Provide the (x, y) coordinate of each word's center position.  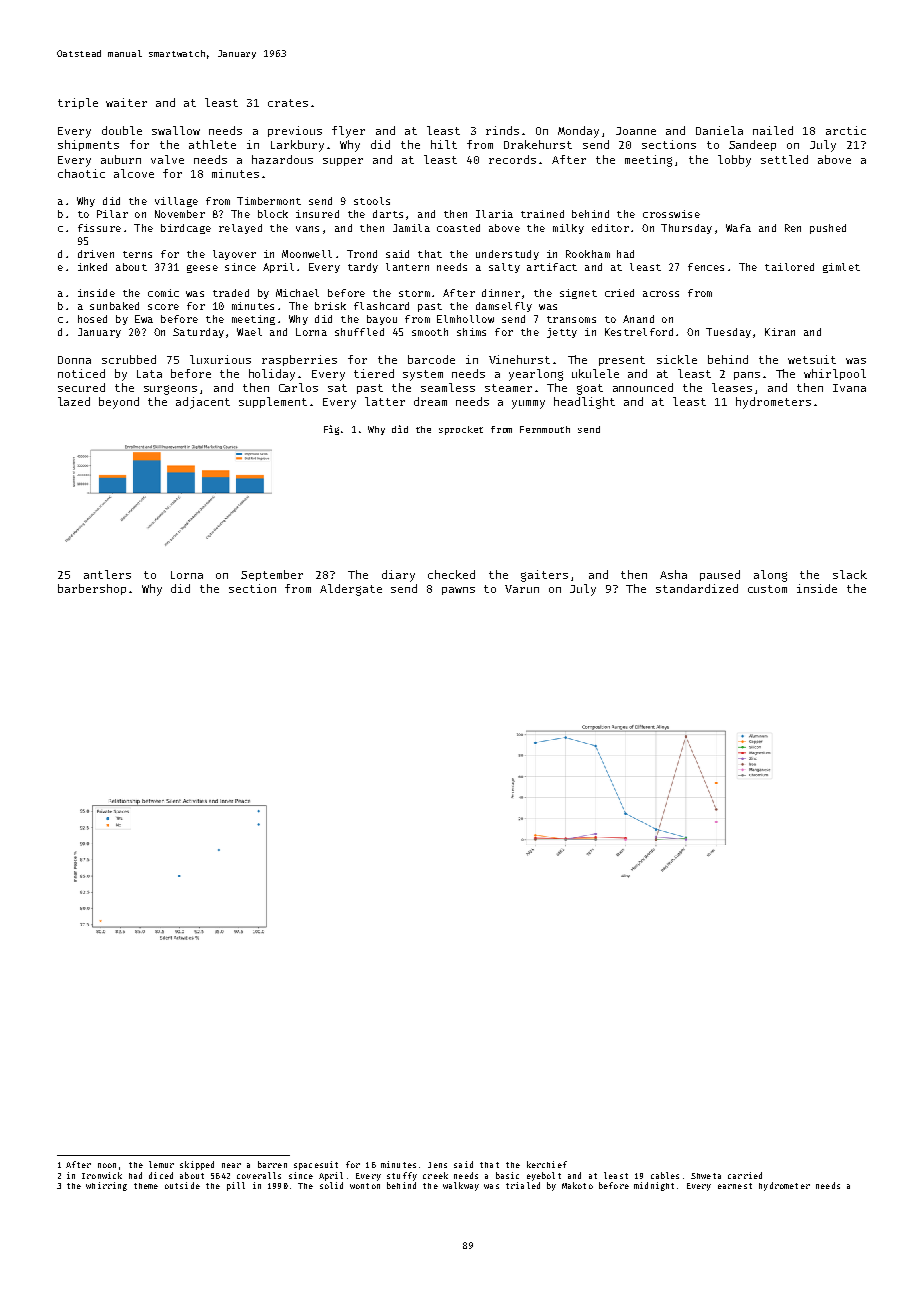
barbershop (92, 589)
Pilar (112, 214)
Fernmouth (545, 429)
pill (236, 1186)
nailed (773, 130)
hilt (444, 144)
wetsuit (812, 359)
